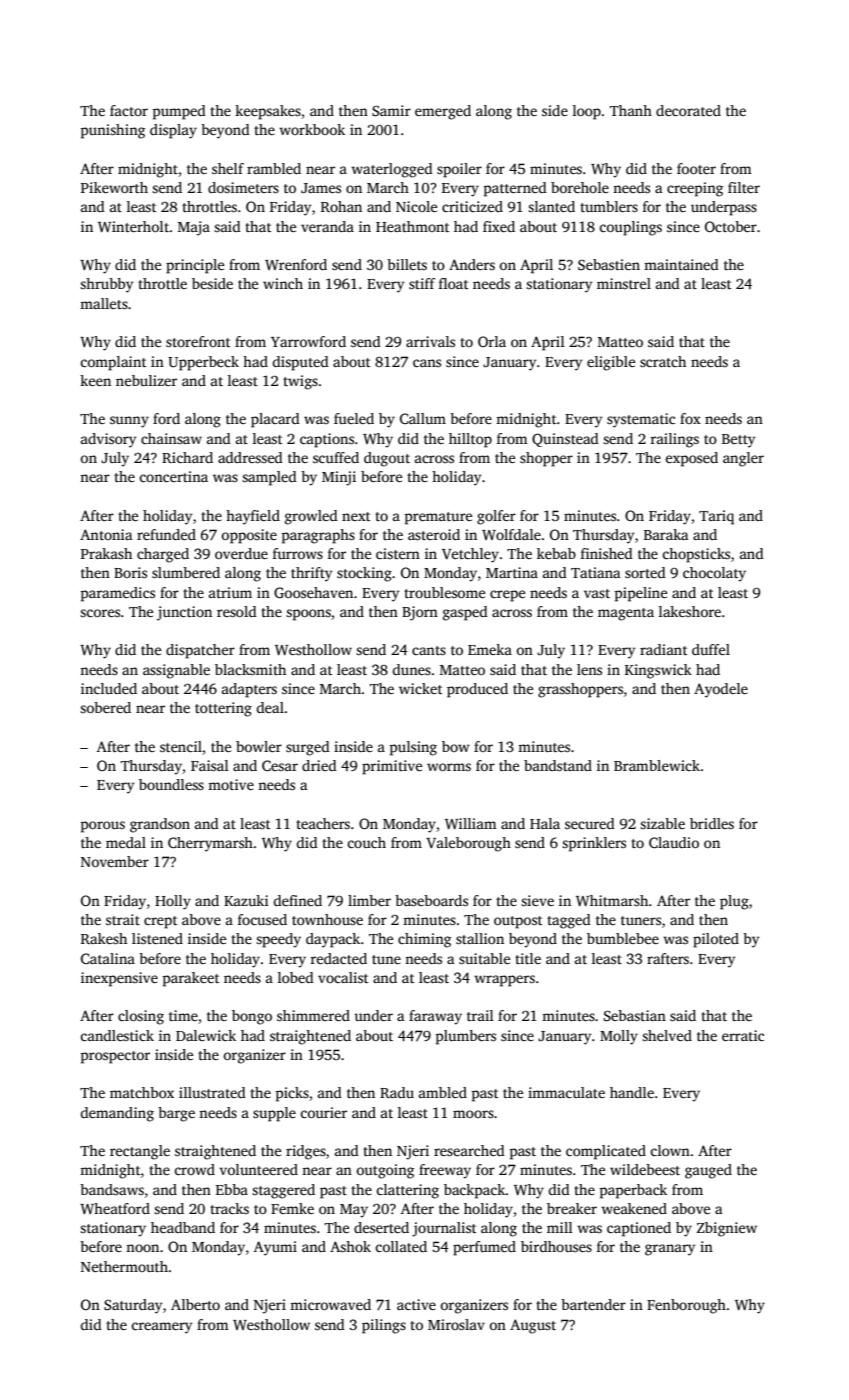  What do you see at coordinates (112, 1189) in the screenshot?
I see `bandsaws` at bounding box center [112, 1189].
